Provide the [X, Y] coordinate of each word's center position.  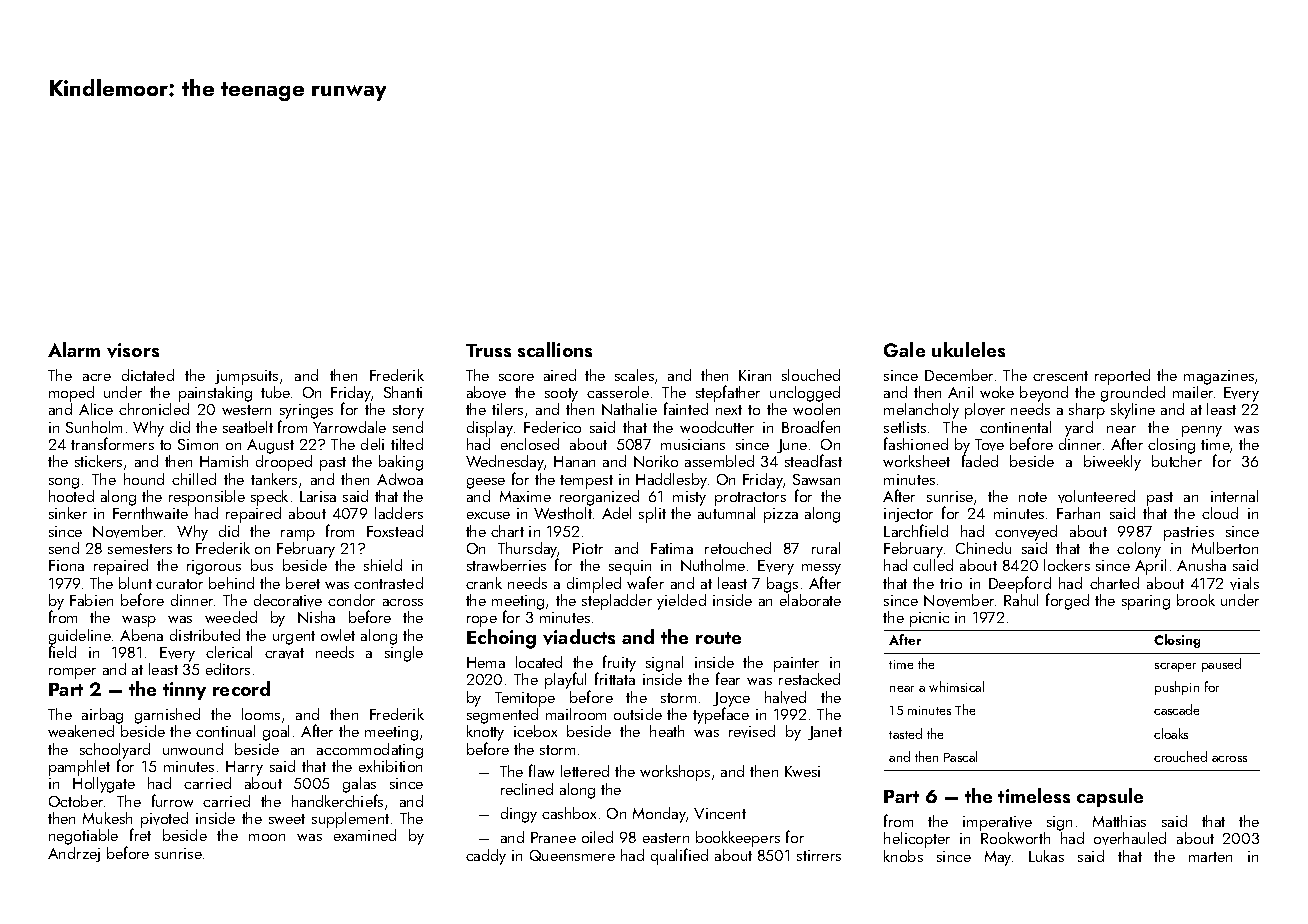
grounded [1133, 394]
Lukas [1046, 856]
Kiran [755, 375]
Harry [244, 768]
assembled [719, 461]
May [998, 858]
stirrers [819, 855]
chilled [194, 479]
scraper [1175, 667]
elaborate [810, 600]
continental [1015, 427]
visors [133, 350]
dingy [519, 815]
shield [383, 565]
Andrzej [74, 854]
